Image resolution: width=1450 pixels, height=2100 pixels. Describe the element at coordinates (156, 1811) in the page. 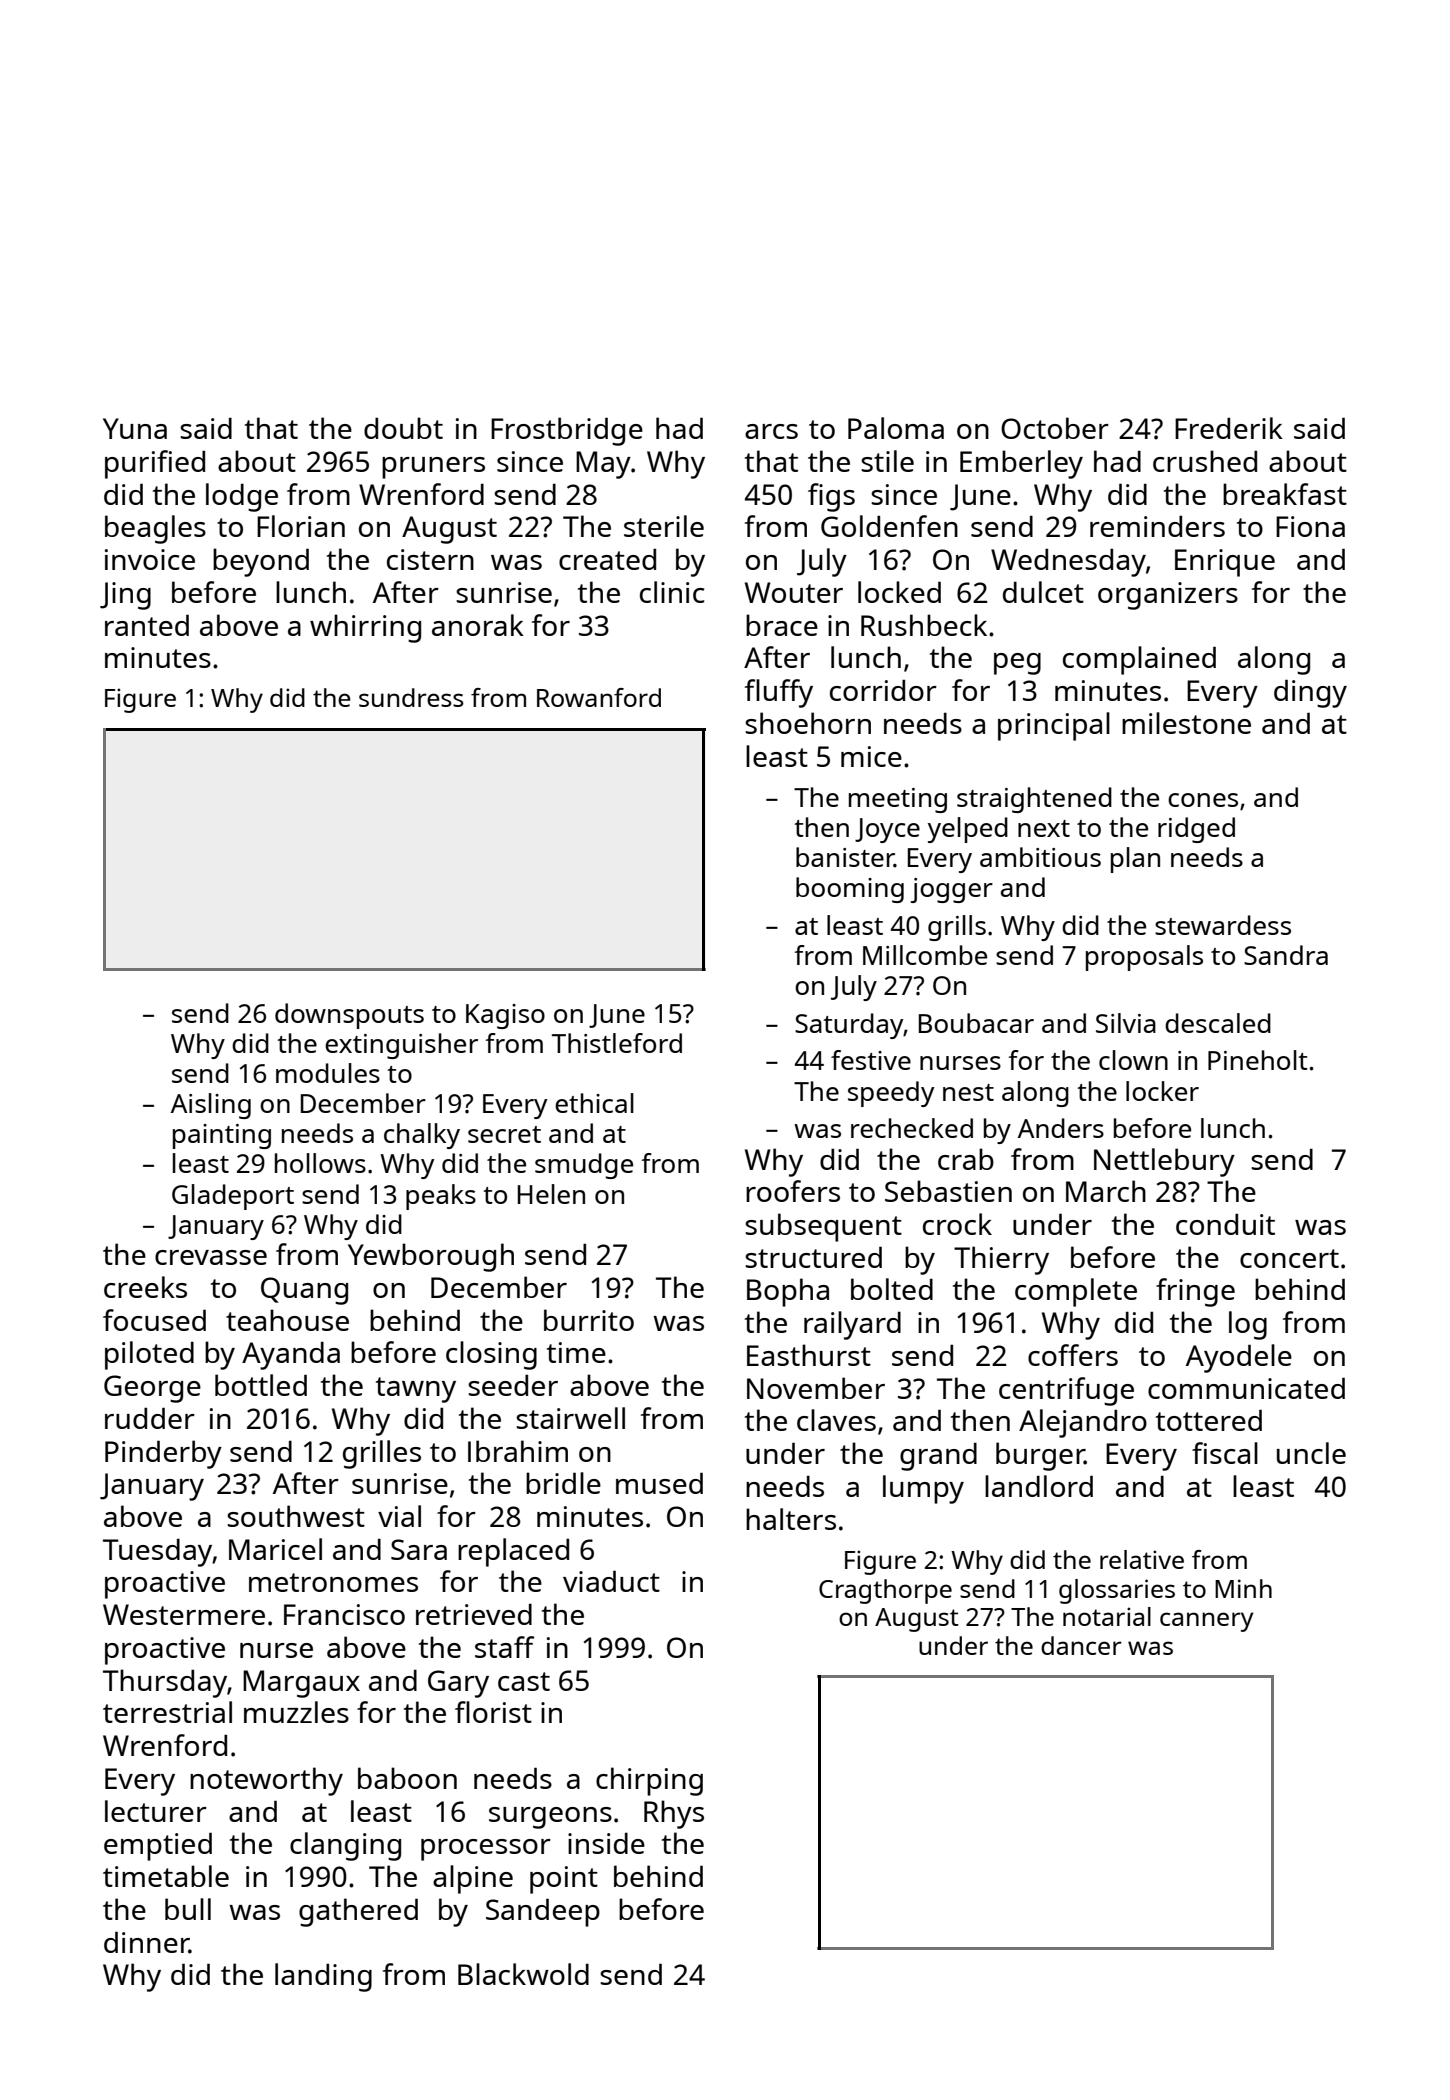

I see `lecturer` at that location.
